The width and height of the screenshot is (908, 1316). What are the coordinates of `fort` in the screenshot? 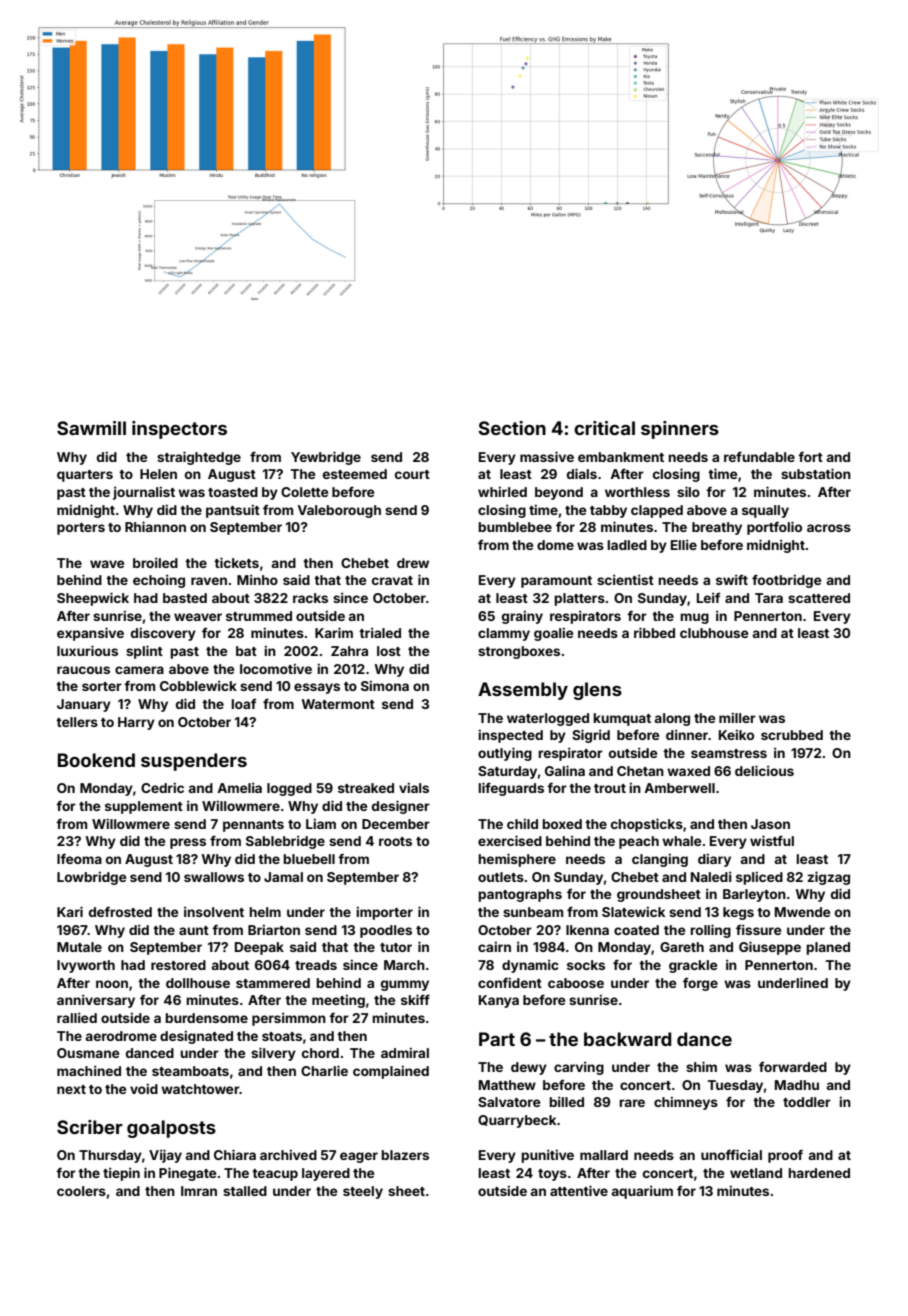 It's located at (810, 456).
